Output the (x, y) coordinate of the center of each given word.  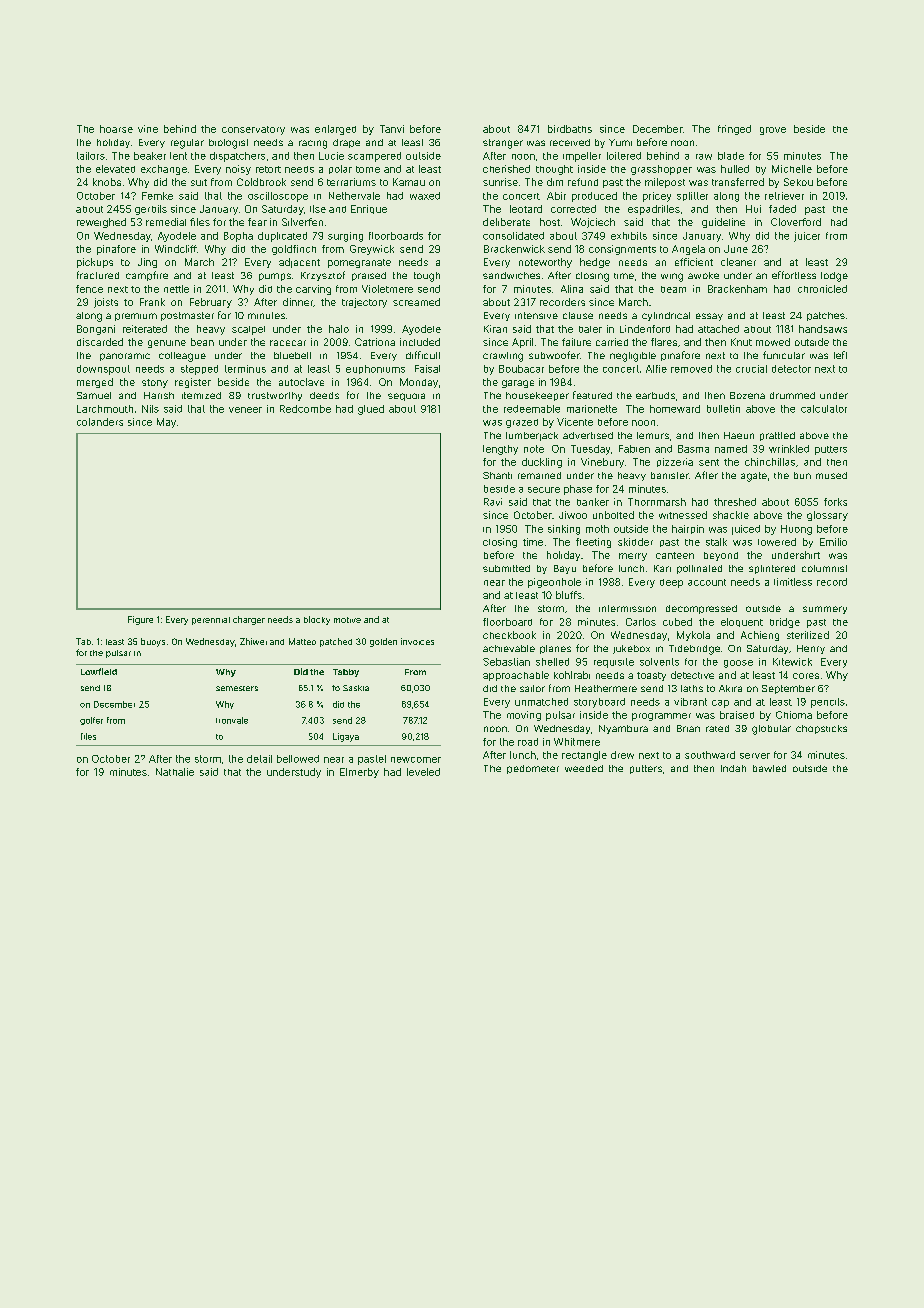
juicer (807, 237)
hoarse (116, 129)
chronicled (822, 289)
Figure (140, 620)
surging (345, 237)
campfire (147, 276)
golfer (91, 721)
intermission (627, 608)
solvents (659, 662)
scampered (374, 157)
